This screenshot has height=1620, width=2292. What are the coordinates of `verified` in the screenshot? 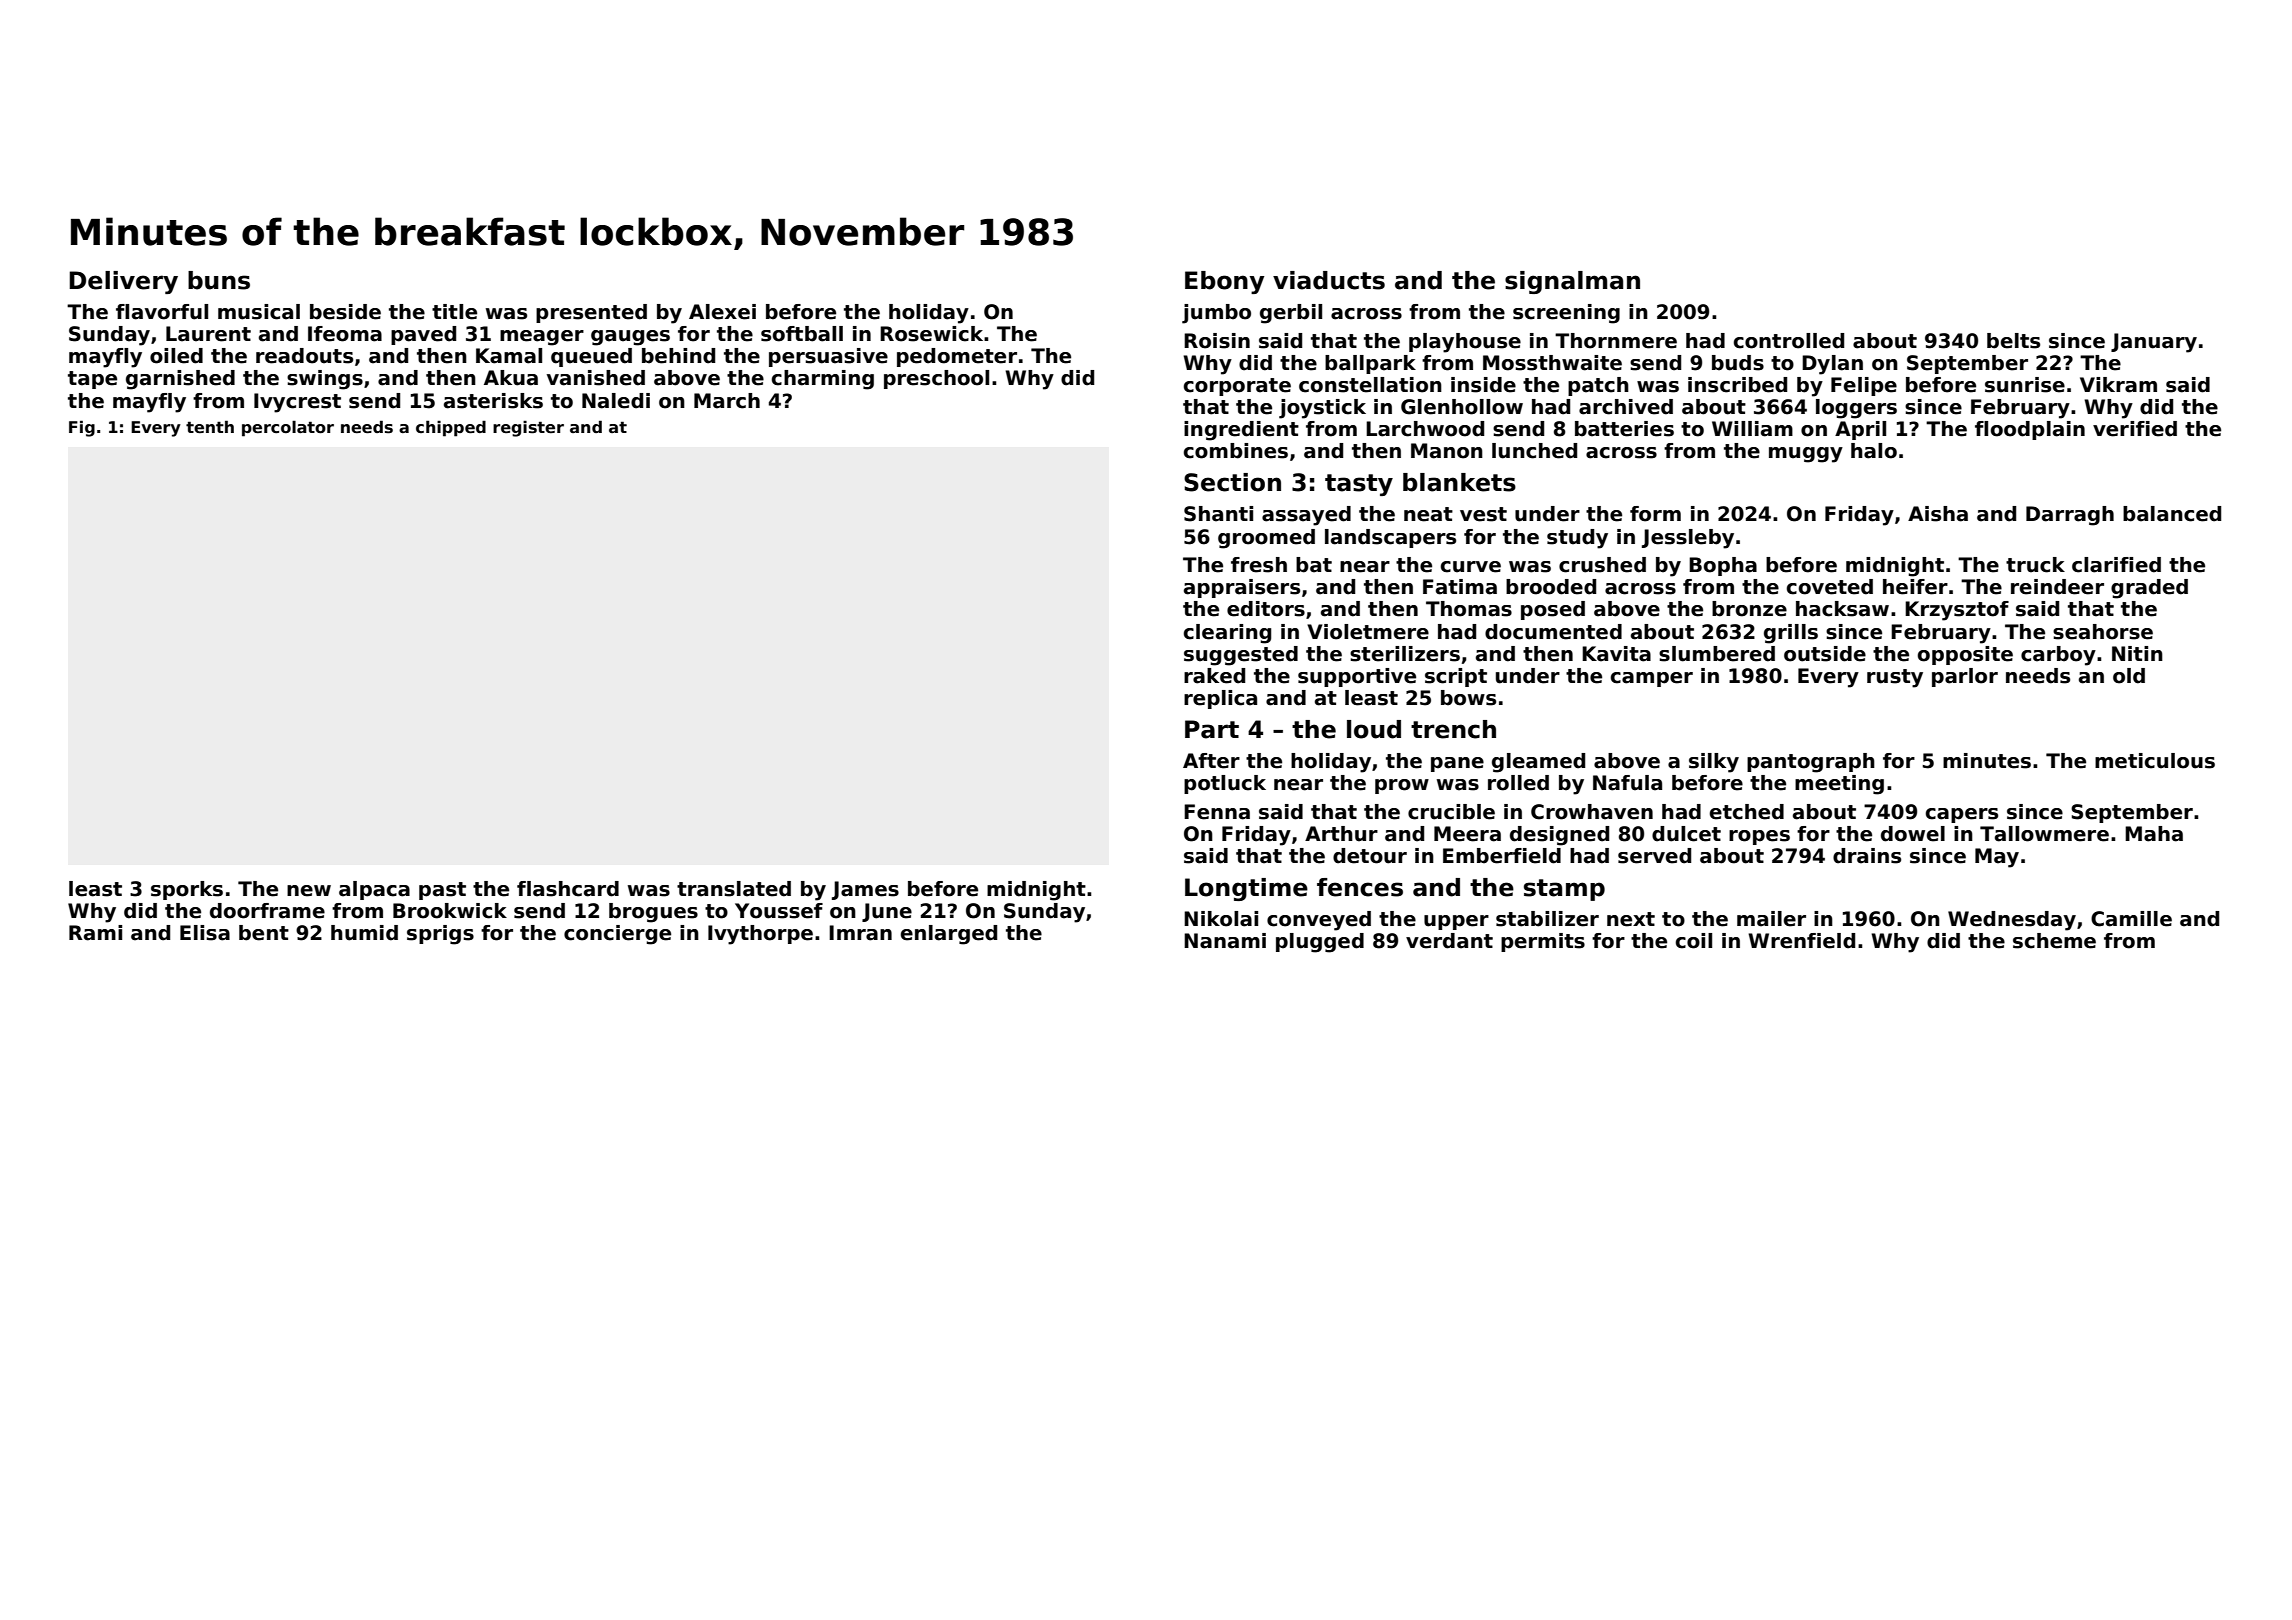 It's located at (2135, 429).
